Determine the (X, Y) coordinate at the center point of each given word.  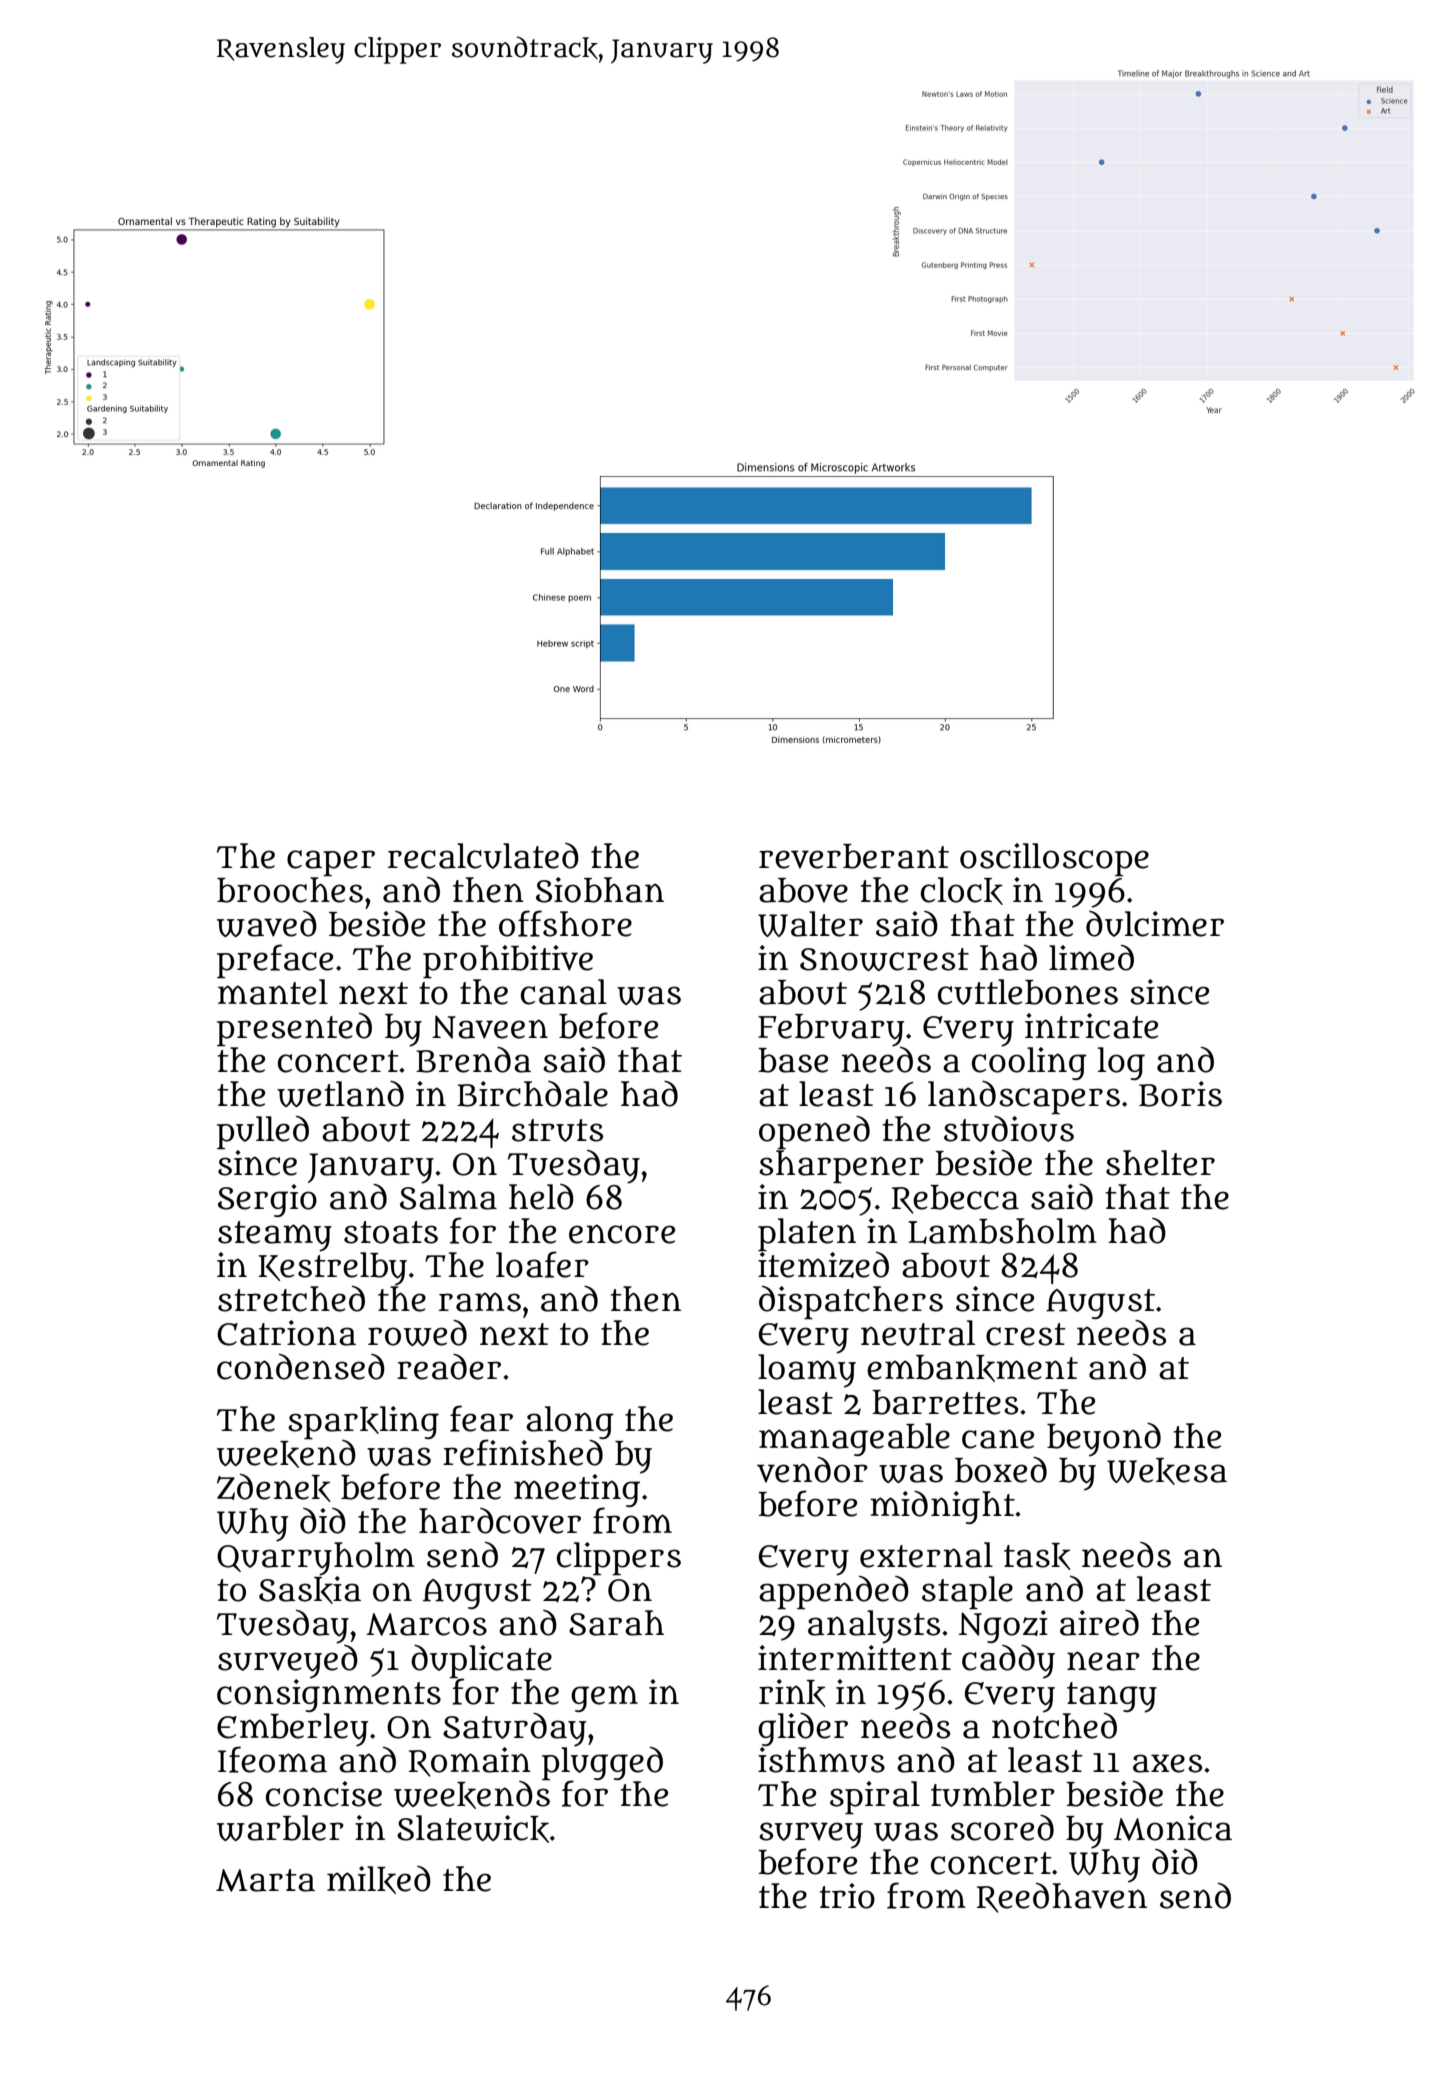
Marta (265, 1880)
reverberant (854, 856)
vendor (812, 1470)
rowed (417, 1333)
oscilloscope (1054, 859)
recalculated (483, 856)
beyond (1104, 1439)
